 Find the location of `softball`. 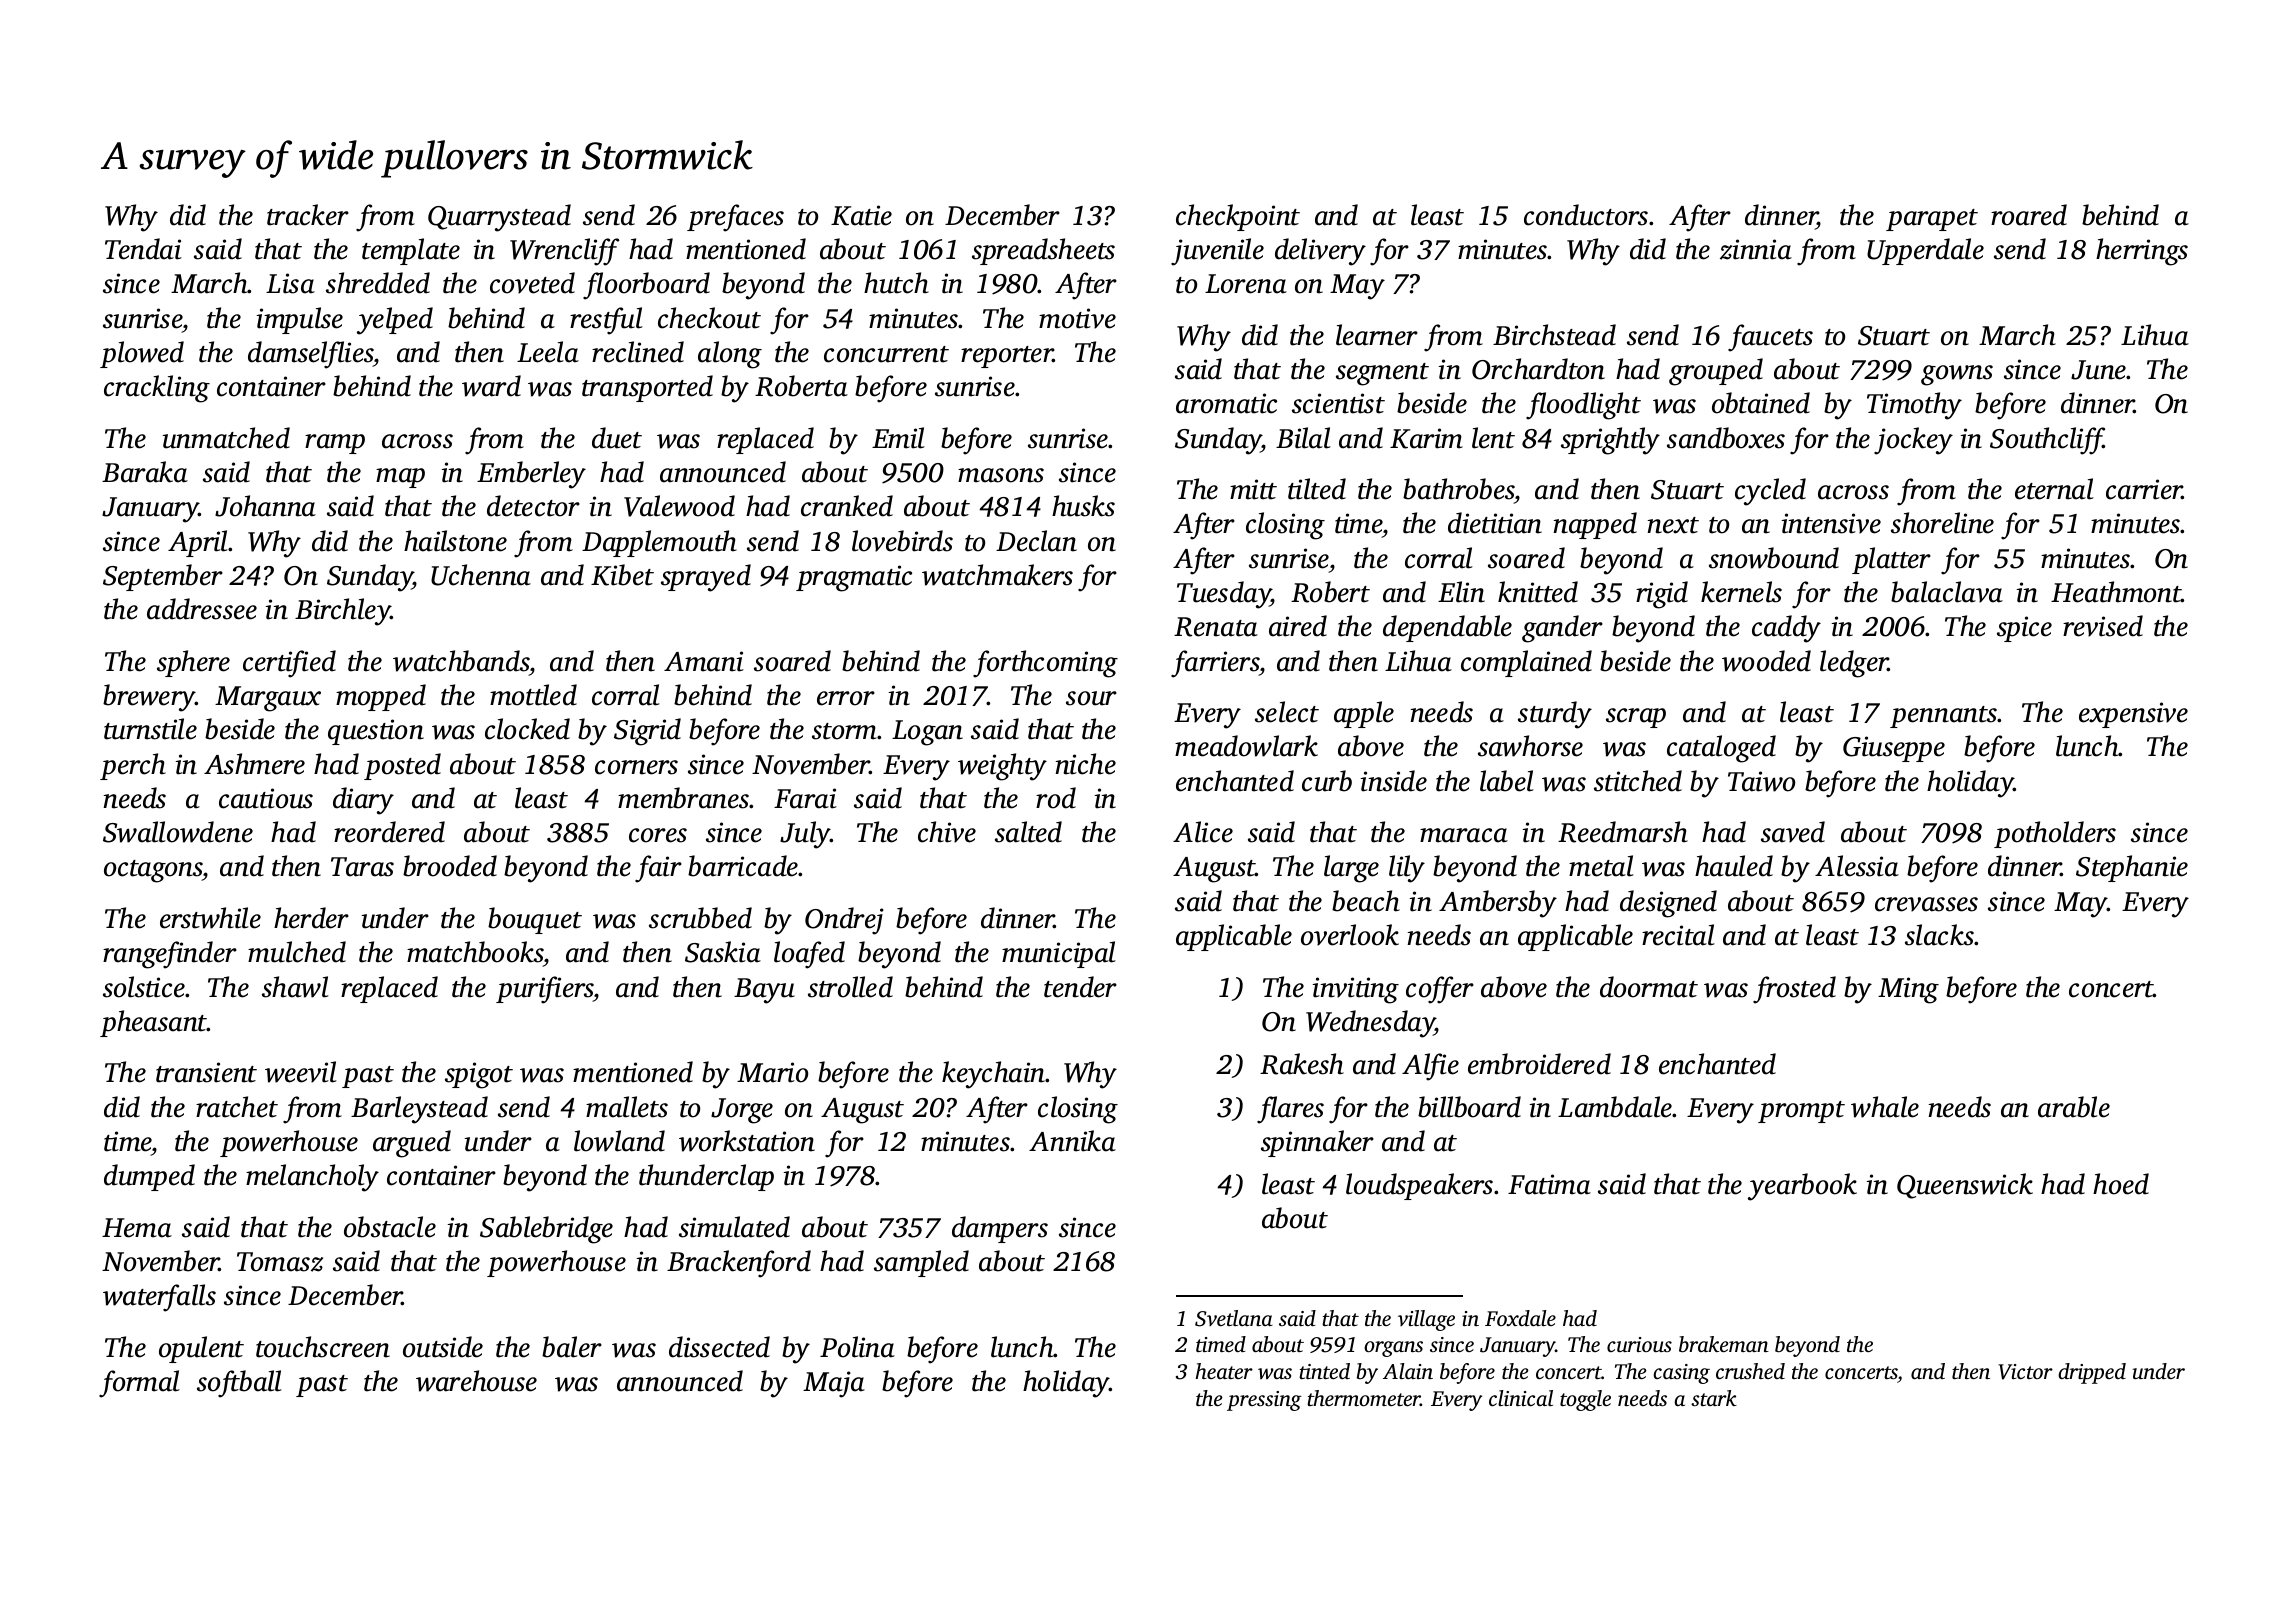

softball is located at coordinates (239, 1384).
